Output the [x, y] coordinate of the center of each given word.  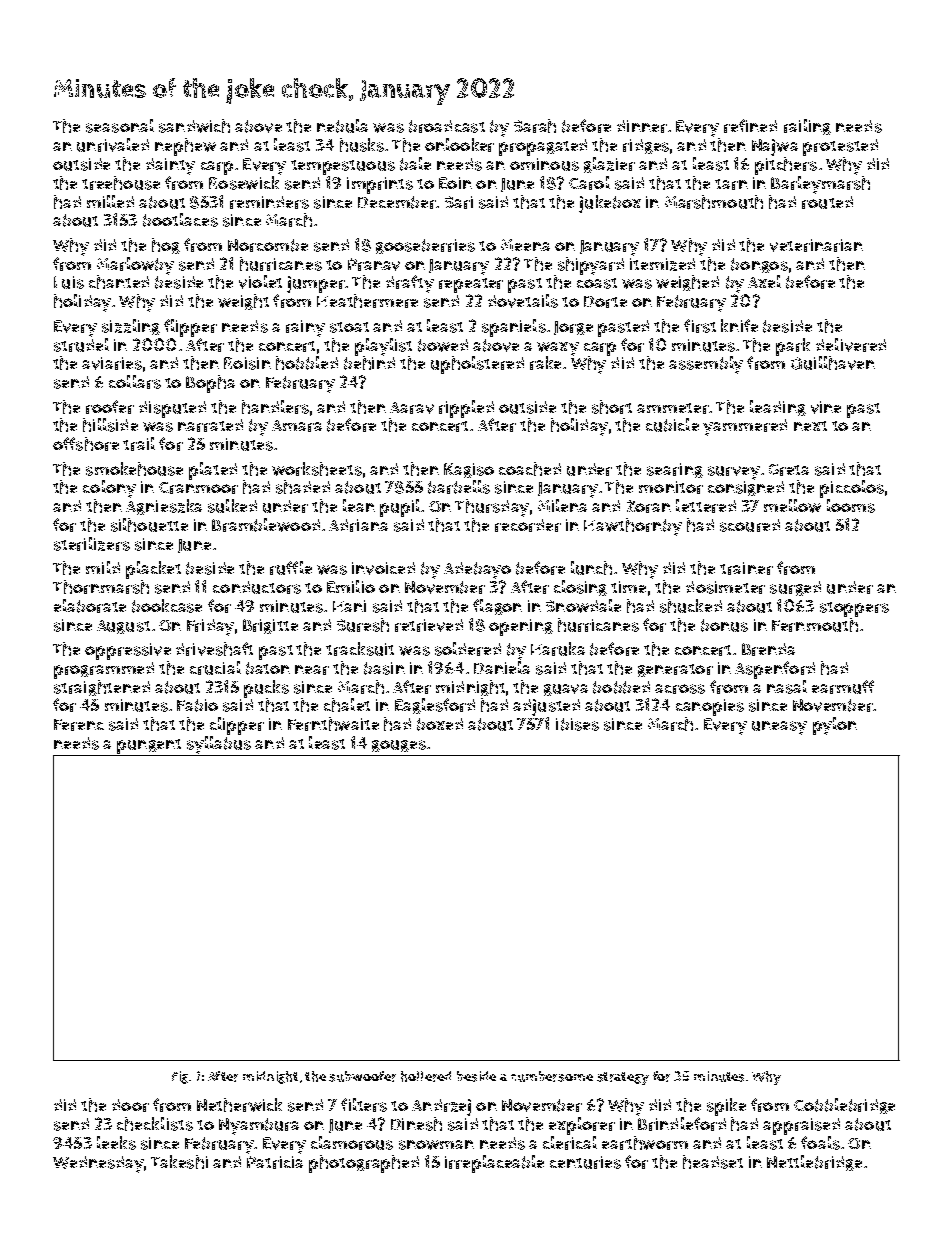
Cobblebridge [844, 1106]
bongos [759, 265]
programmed [104, 670]
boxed [440, 724]
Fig [180, 1077]
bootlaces [180, 220]
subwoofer [362, 1076]
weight [243, 302]
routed [827, 202]
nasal [787, 687]
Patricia [275, 1162]
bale [415, 164]
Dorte [605, 302]
